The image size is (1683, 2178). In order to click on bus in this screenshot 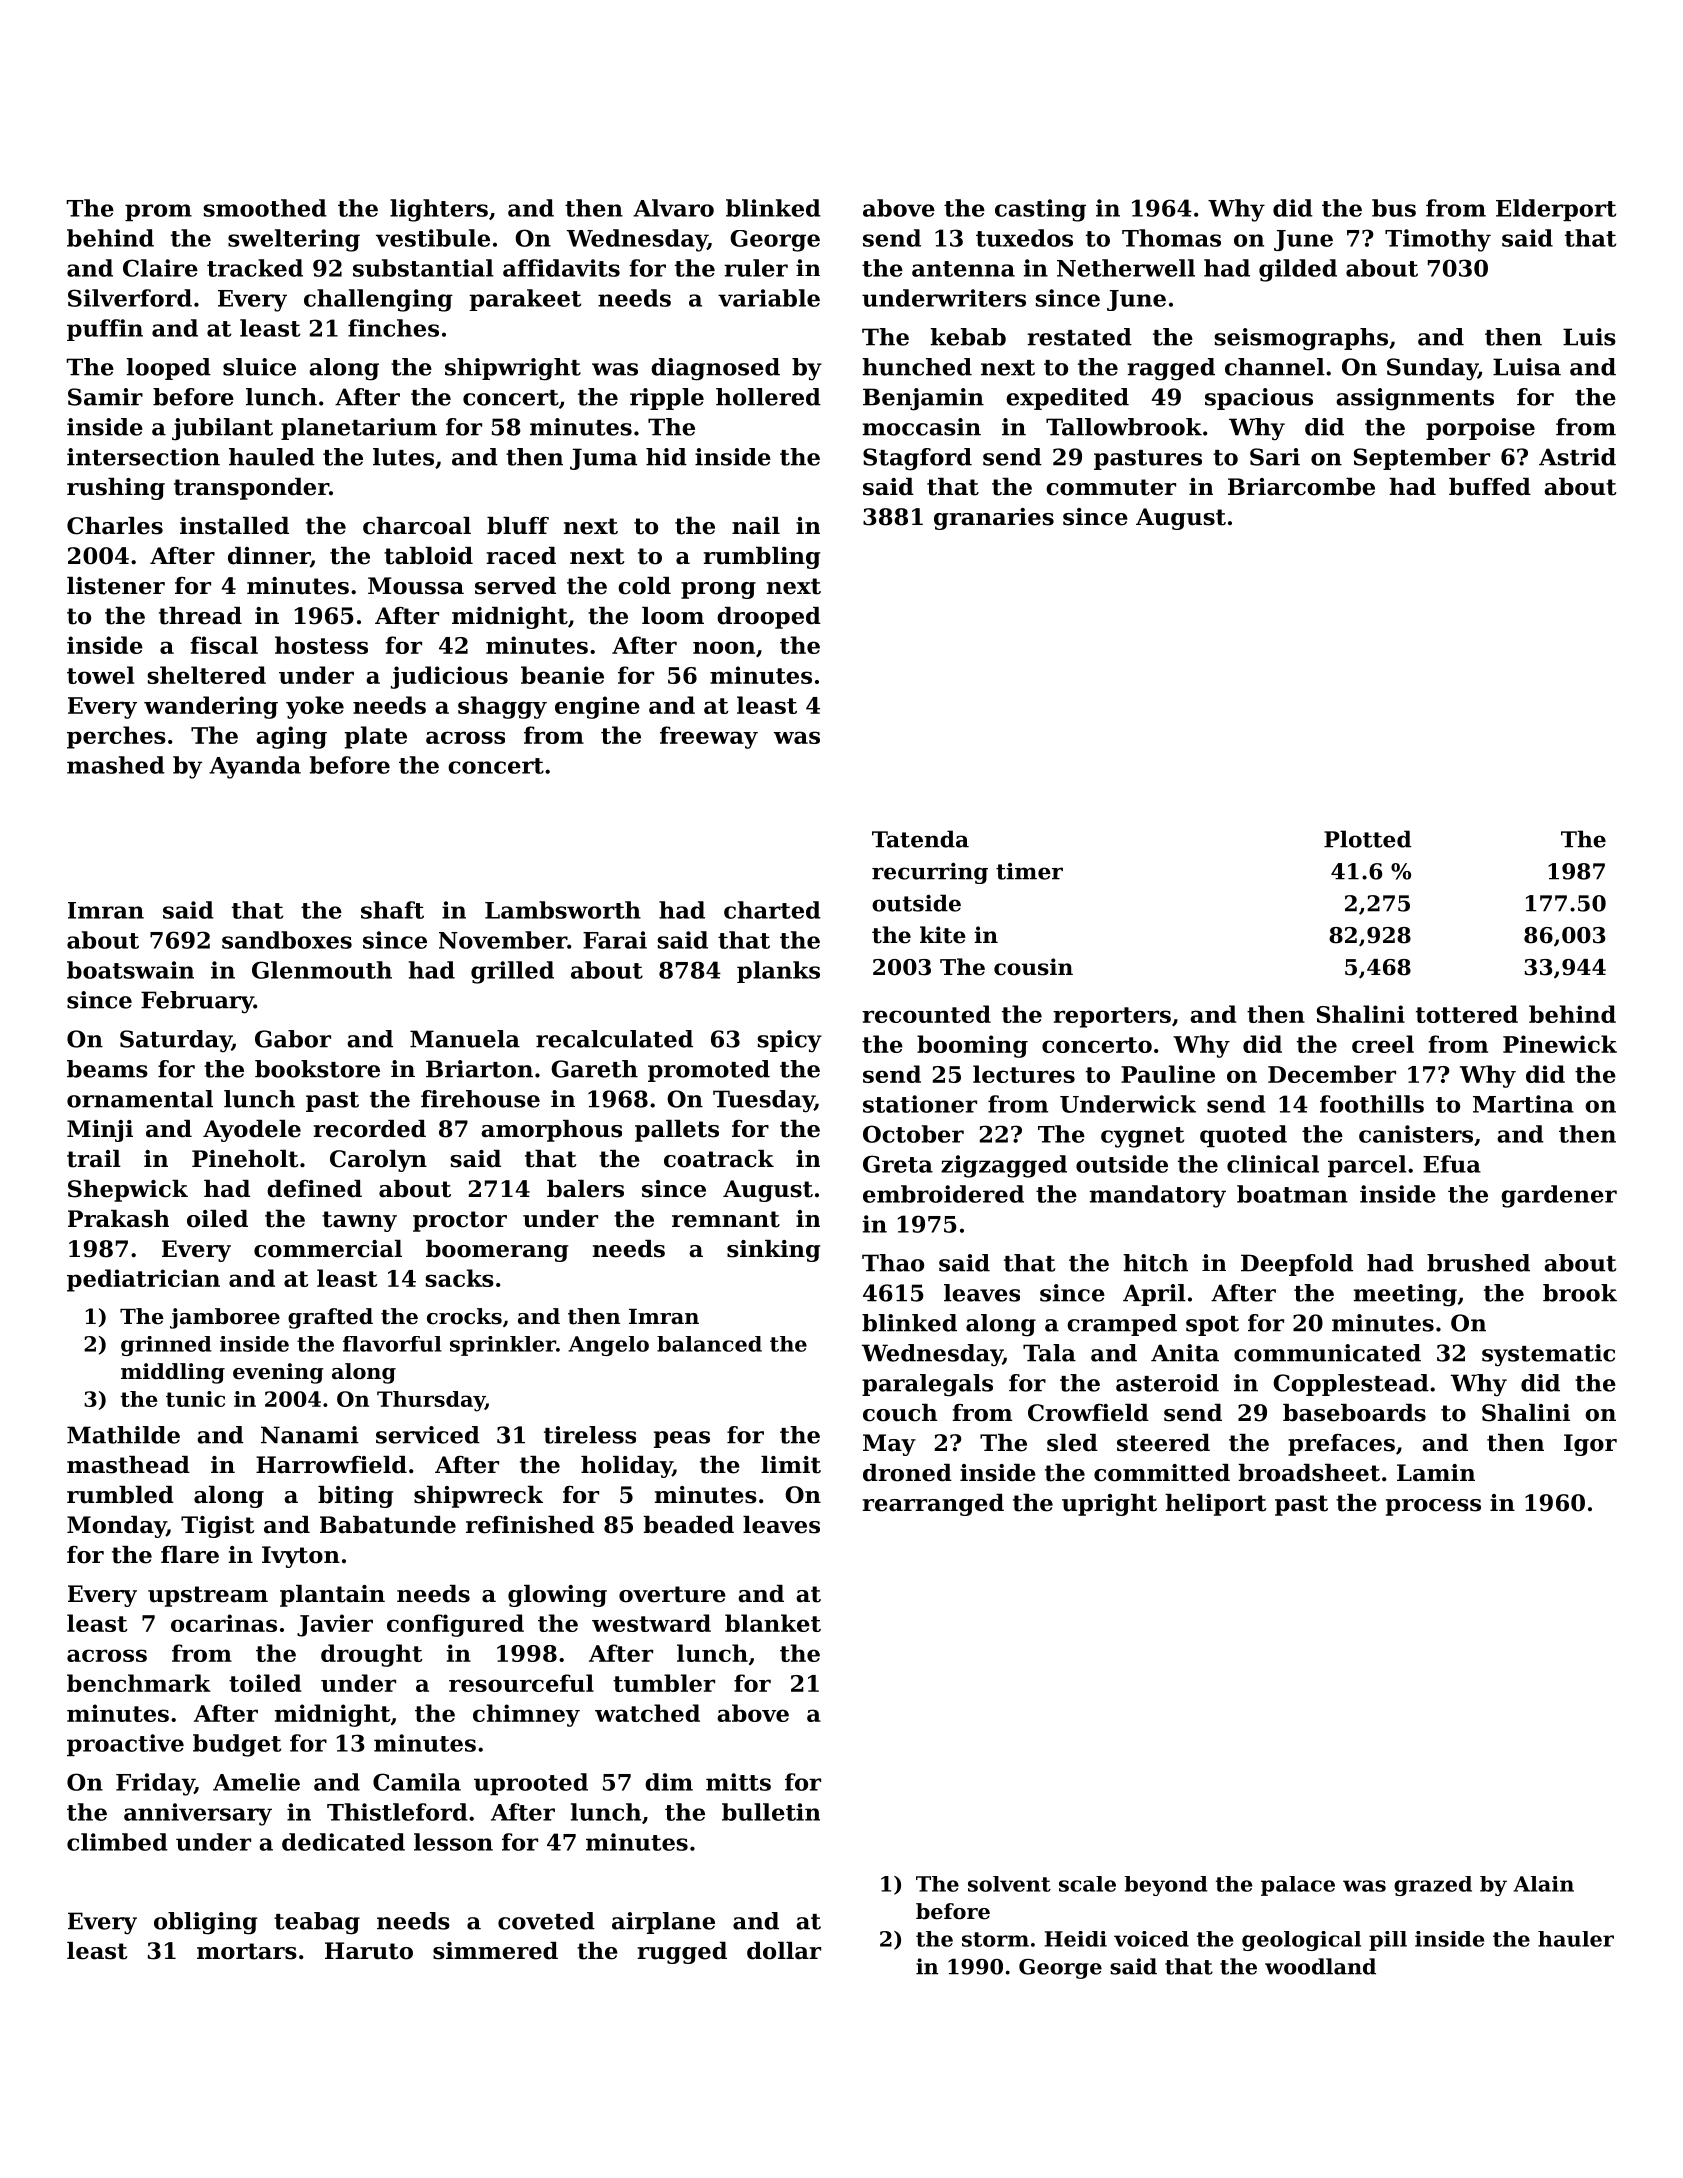, I will do `click(1394, 208)`.
